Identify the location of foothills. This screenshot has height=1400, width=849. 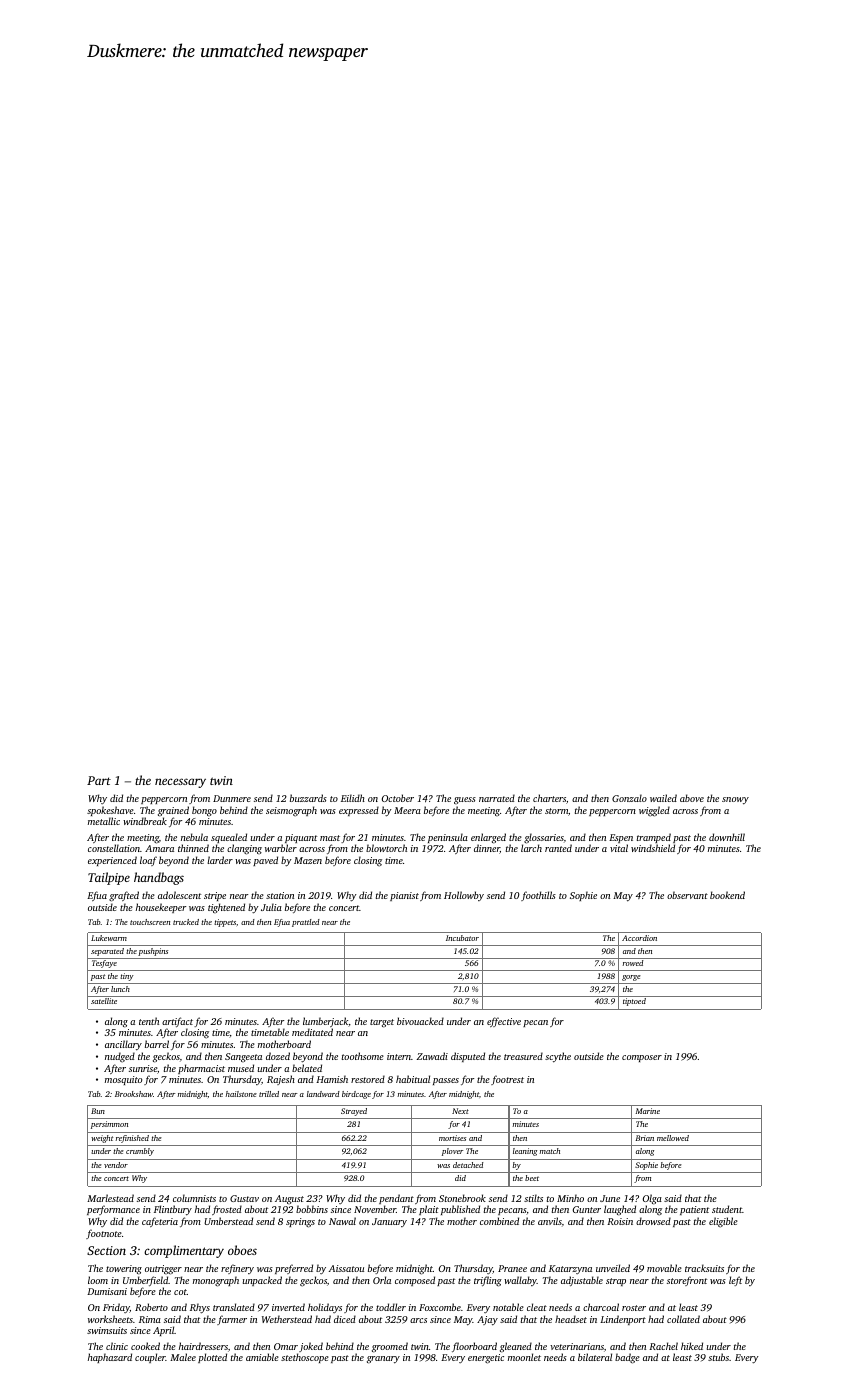
(538, 896).
